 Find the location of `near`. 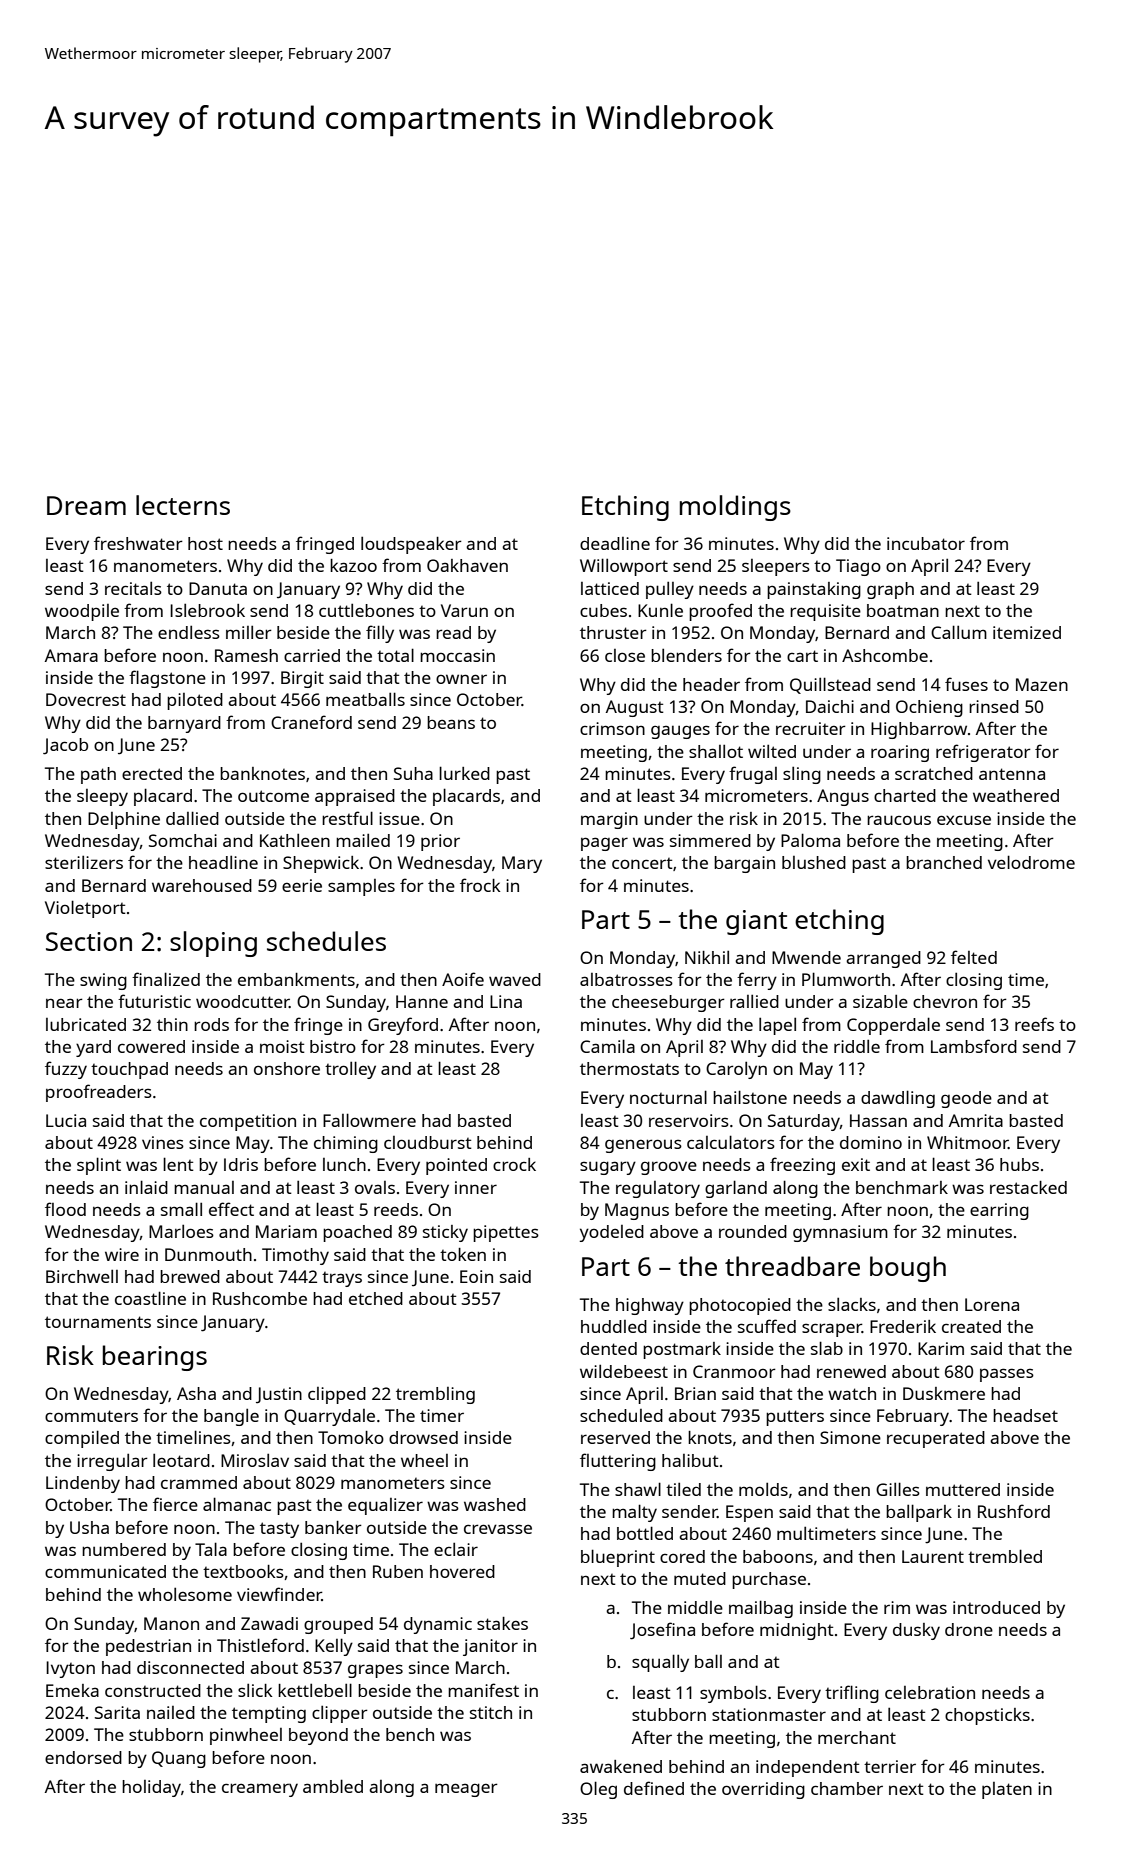

near is located at coordinates (64, 1003).
